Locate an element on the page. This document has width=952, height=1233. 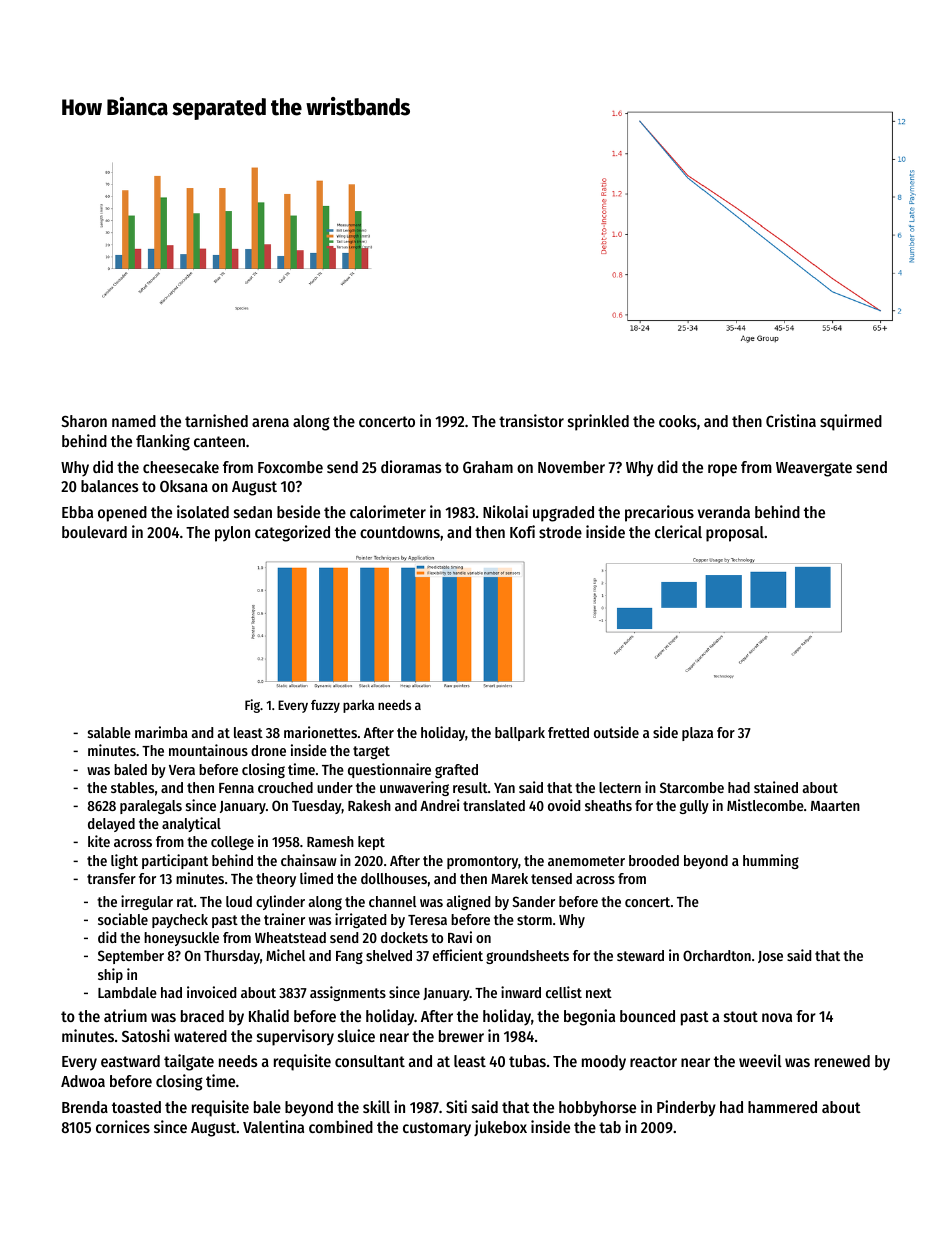
jukebox is located at coordinates (500, 1128).
